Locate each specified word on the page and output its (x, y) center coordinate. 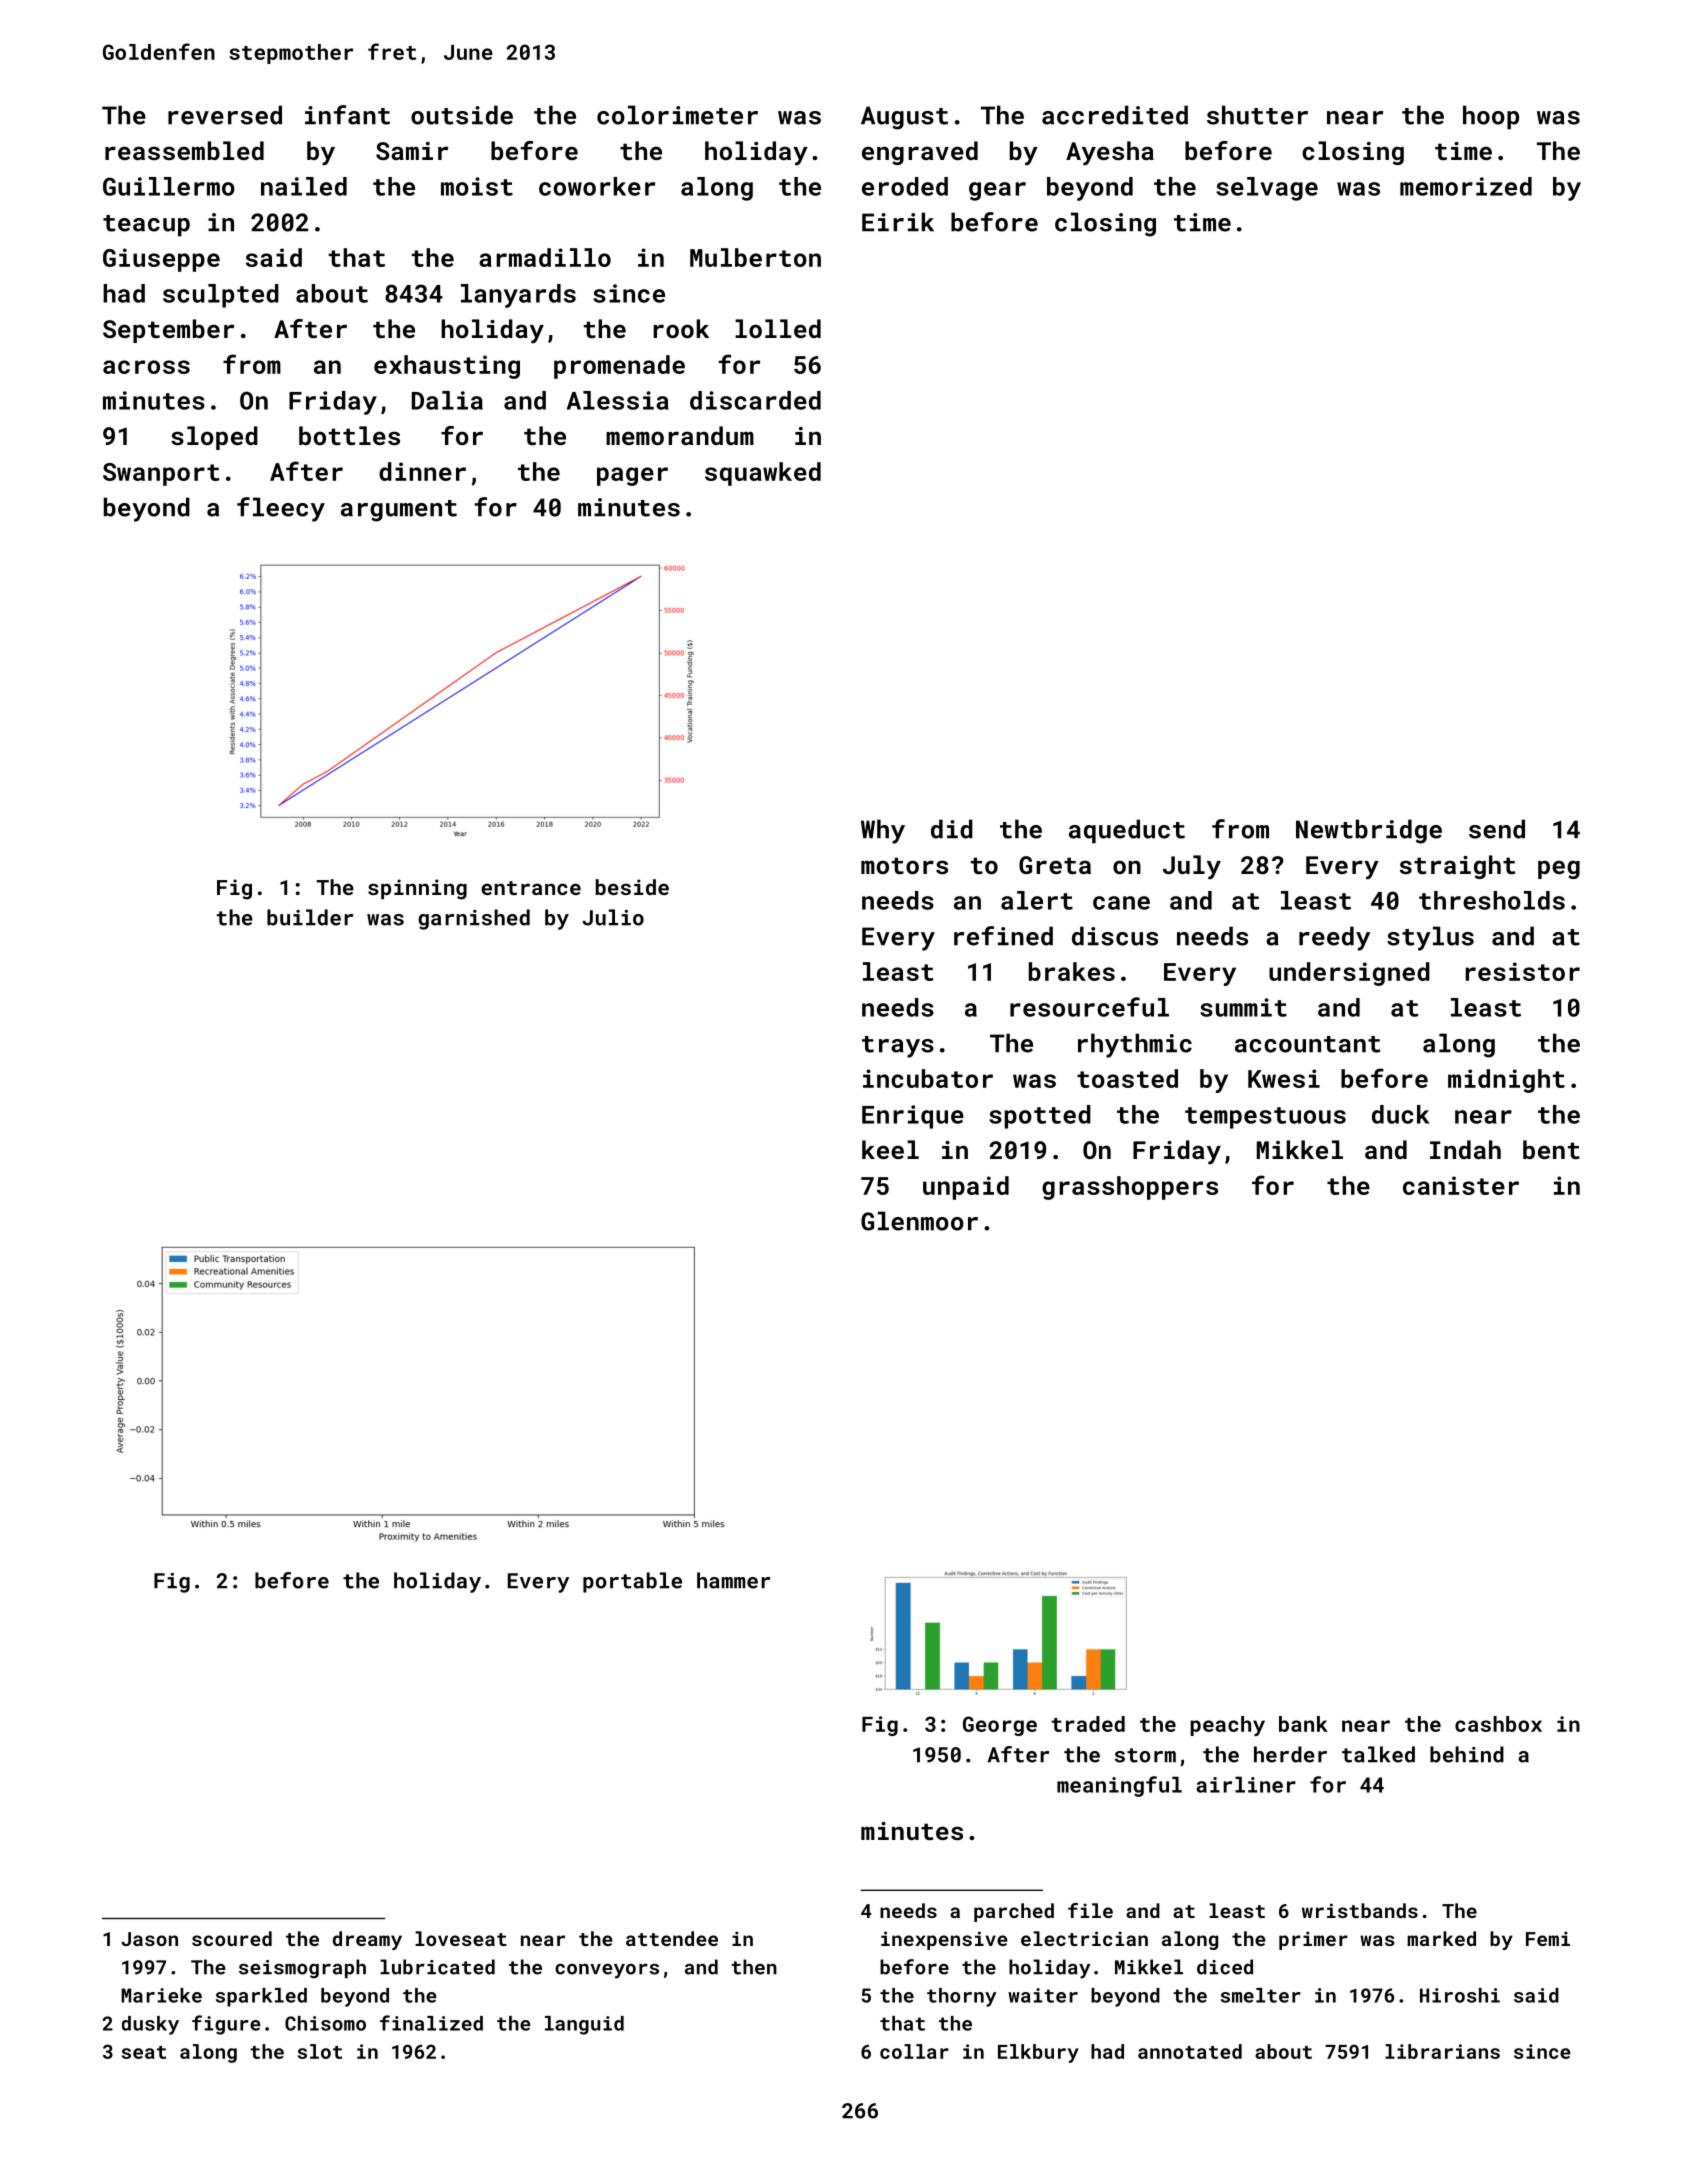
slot (320, 2051)
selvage (1267, 189)
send (1497, 829)
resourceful (1089, 1007)
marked (1441, 1938)
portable (632, 1582)
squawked (763, 474)
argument (399, 511)
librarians (1442, 2051)
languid (584, 2025)
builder (310, 917)
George (1000, 1726)
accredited (1115, 115)
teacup (146, 226)
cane (1121, 903)
